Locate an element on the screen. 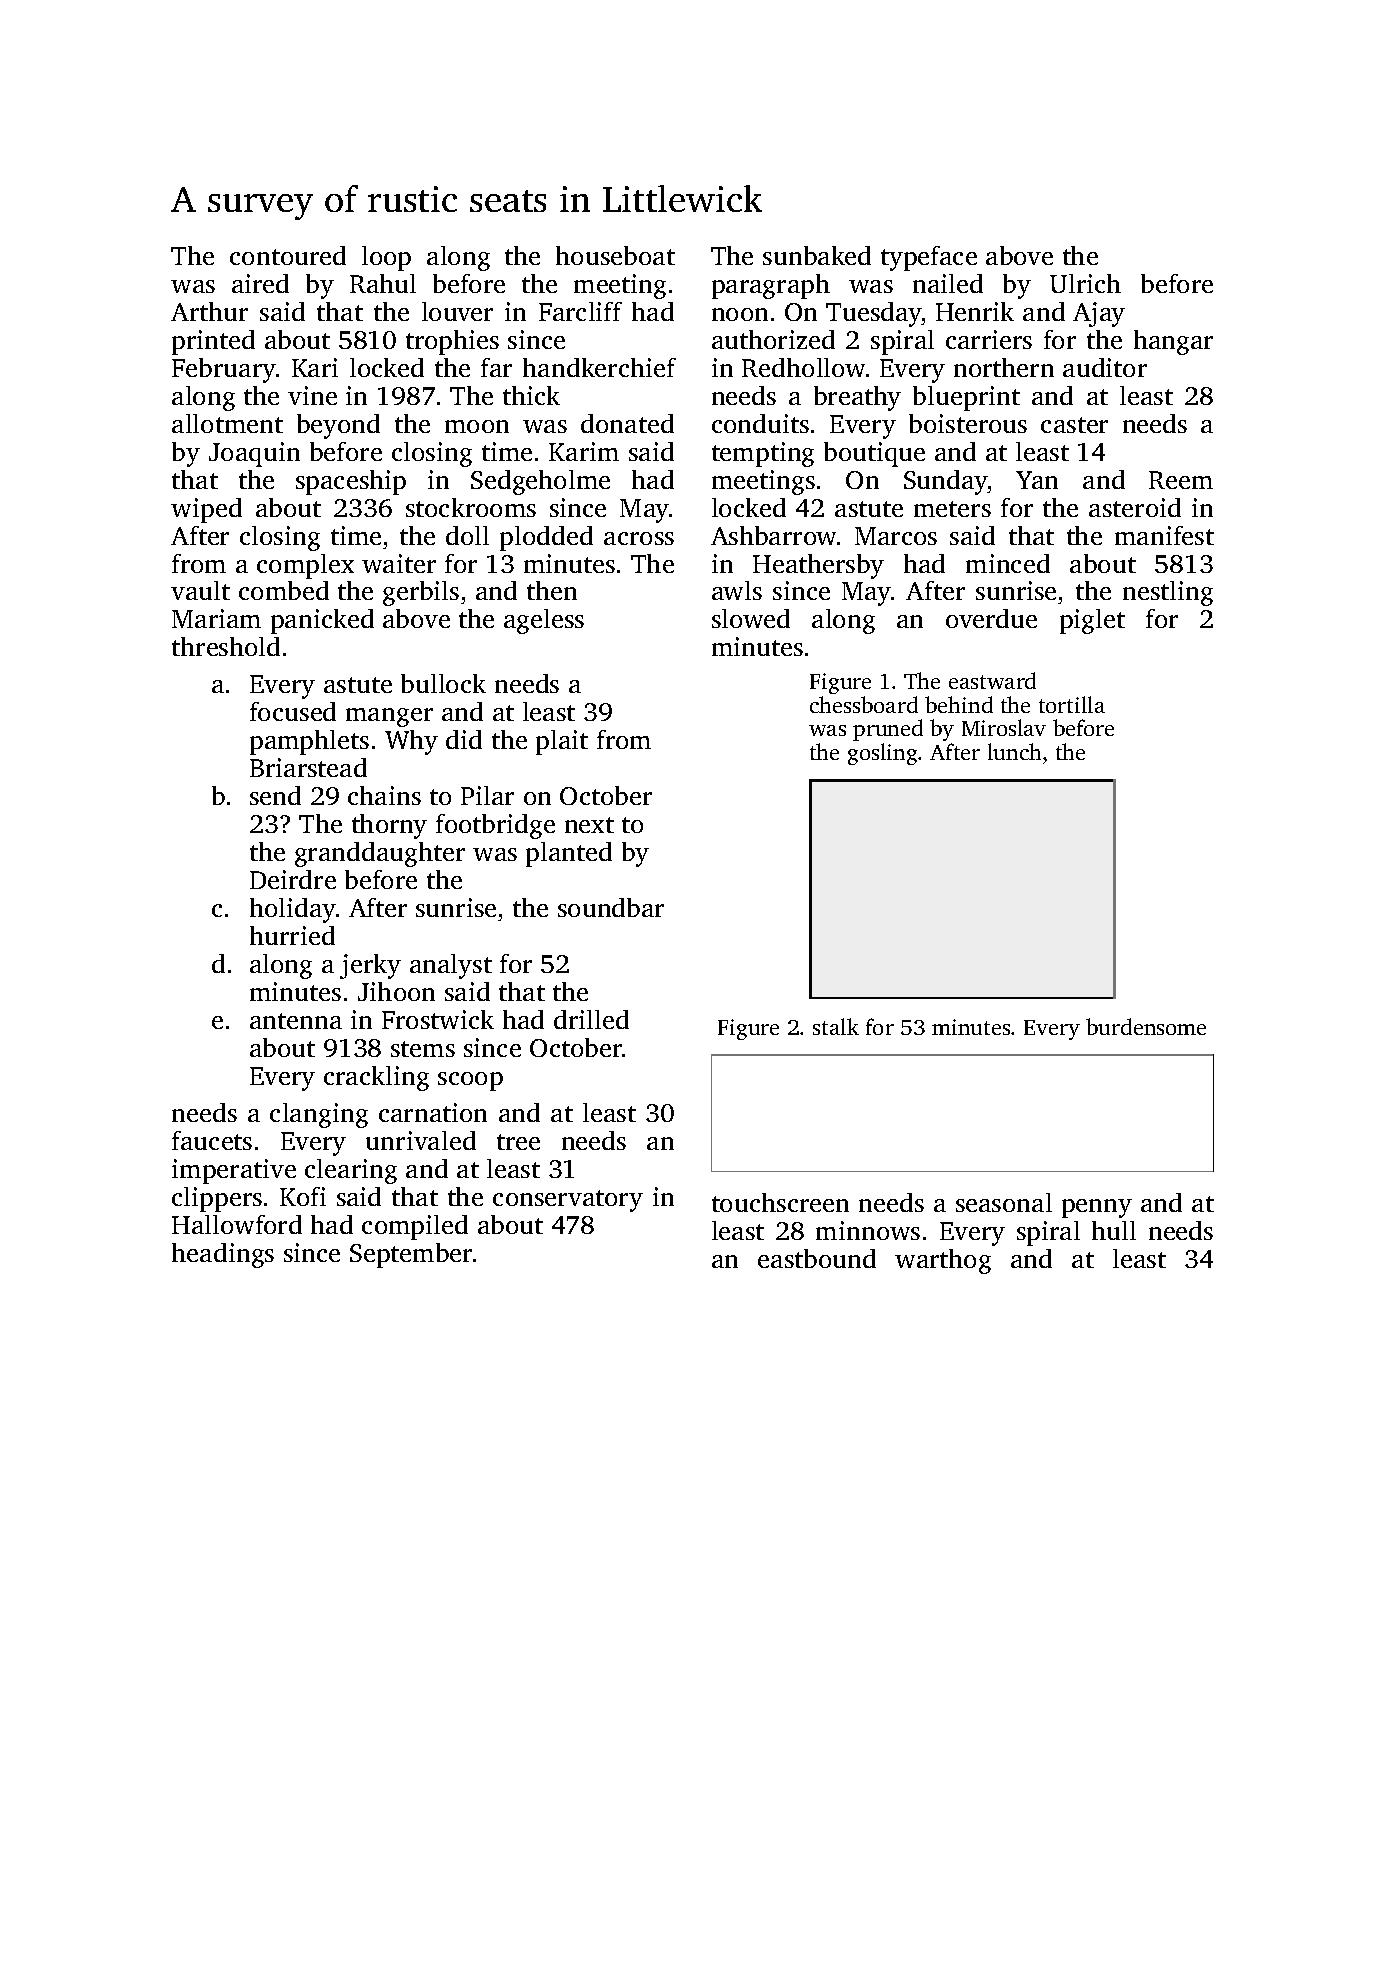 The image size is (1386, 1969). soundbar is located at coordinates (611, 907).
